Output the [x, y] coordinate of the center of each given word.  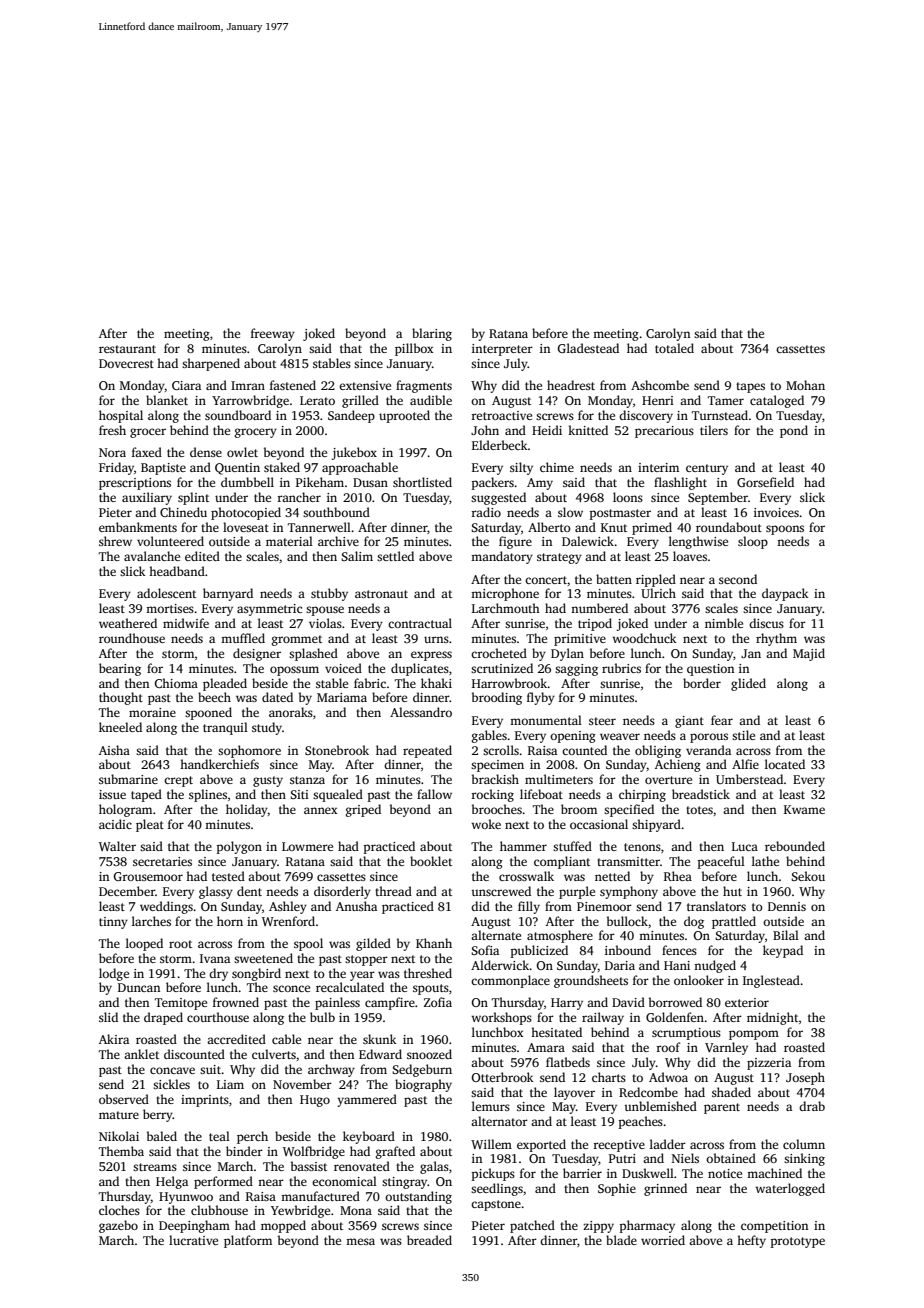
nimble [724, 623]
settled [395, 556]
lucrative [193, 1240]
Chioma [176, 683]
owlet [242, 452]
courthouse [218, 1017]
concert [546, 580]
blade [621, 1240]
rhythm [776, 639]
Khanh [434, 943]
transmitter [628, 861]
